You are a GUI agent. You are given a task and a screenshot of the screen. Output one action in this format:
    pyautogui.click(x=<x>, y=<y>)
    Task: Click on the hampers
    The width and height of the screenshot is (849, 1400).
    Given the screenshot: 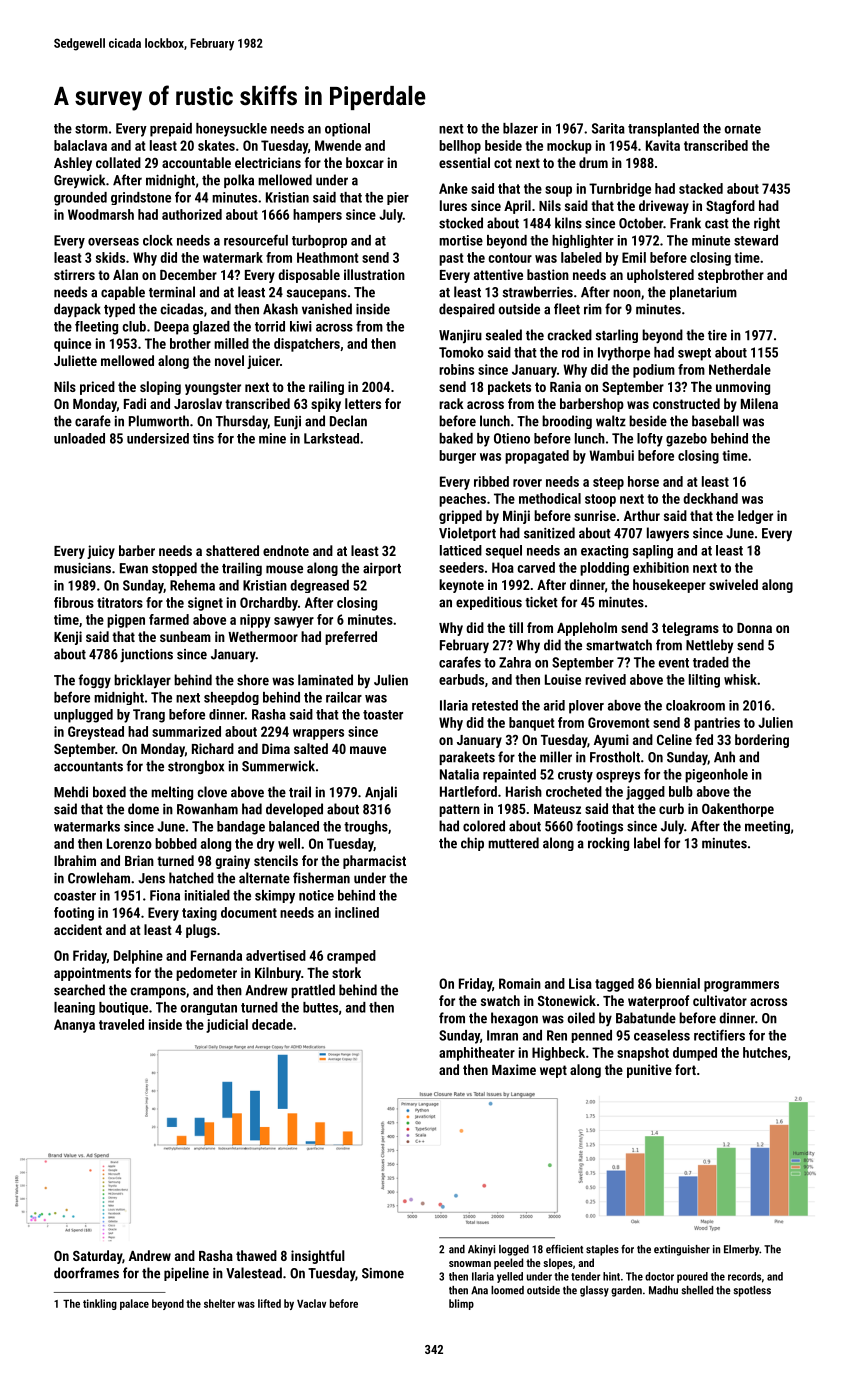 What is the action you would take?
    pyautogui.click(x=317, y=216)
